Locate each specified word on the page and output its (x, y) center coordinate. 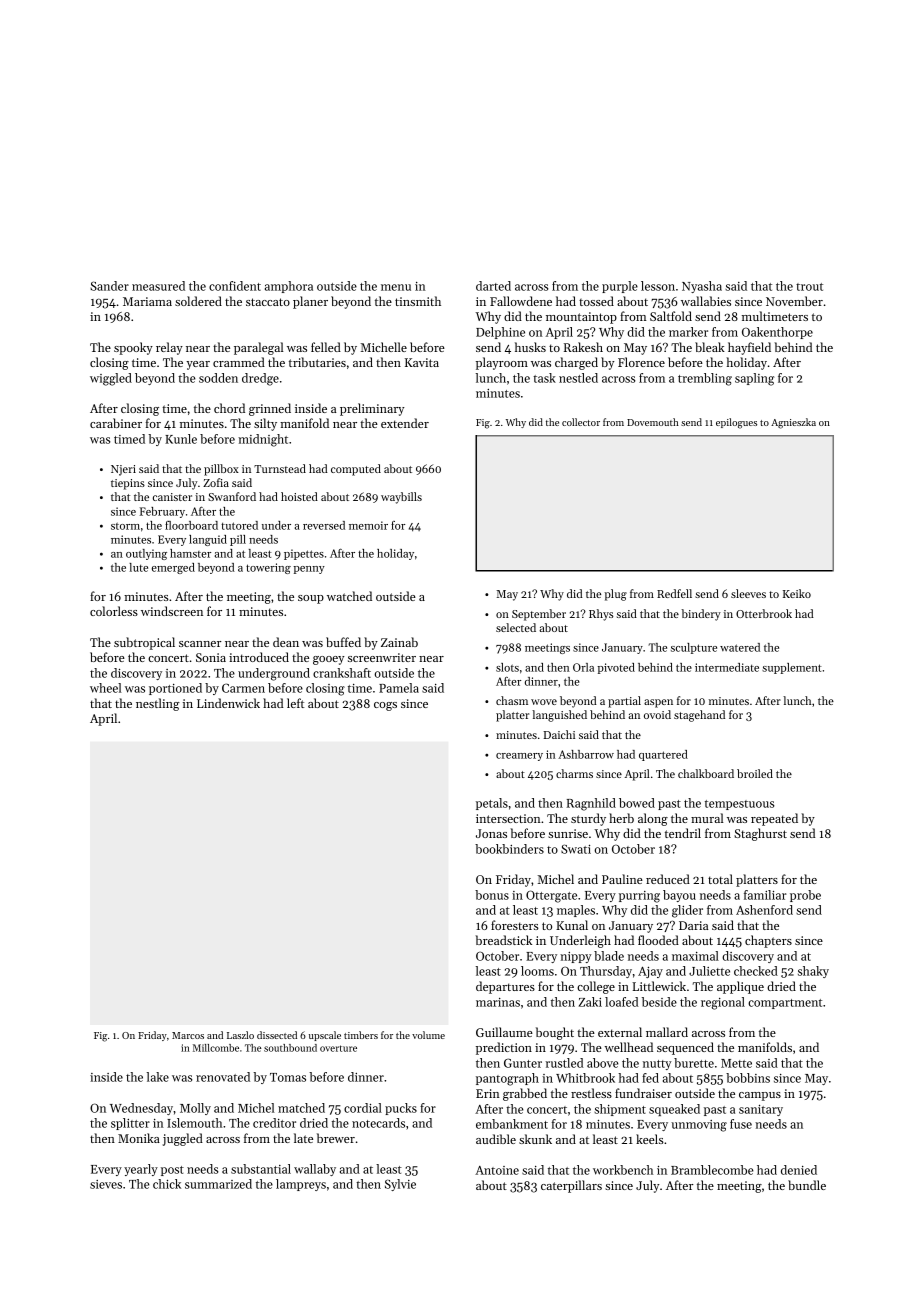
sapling (754, 379)
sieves (106, 1184)
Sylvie (400, 1185)
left (295, 703)
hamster (190, 553)
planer (310, 302)
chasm (512, 700)
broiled (755, 773)
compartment (785, 1004)
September (539, 615)
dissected (277, 1035)
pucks (401, 1109)
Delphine (500, 333)
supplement (792, 668)
